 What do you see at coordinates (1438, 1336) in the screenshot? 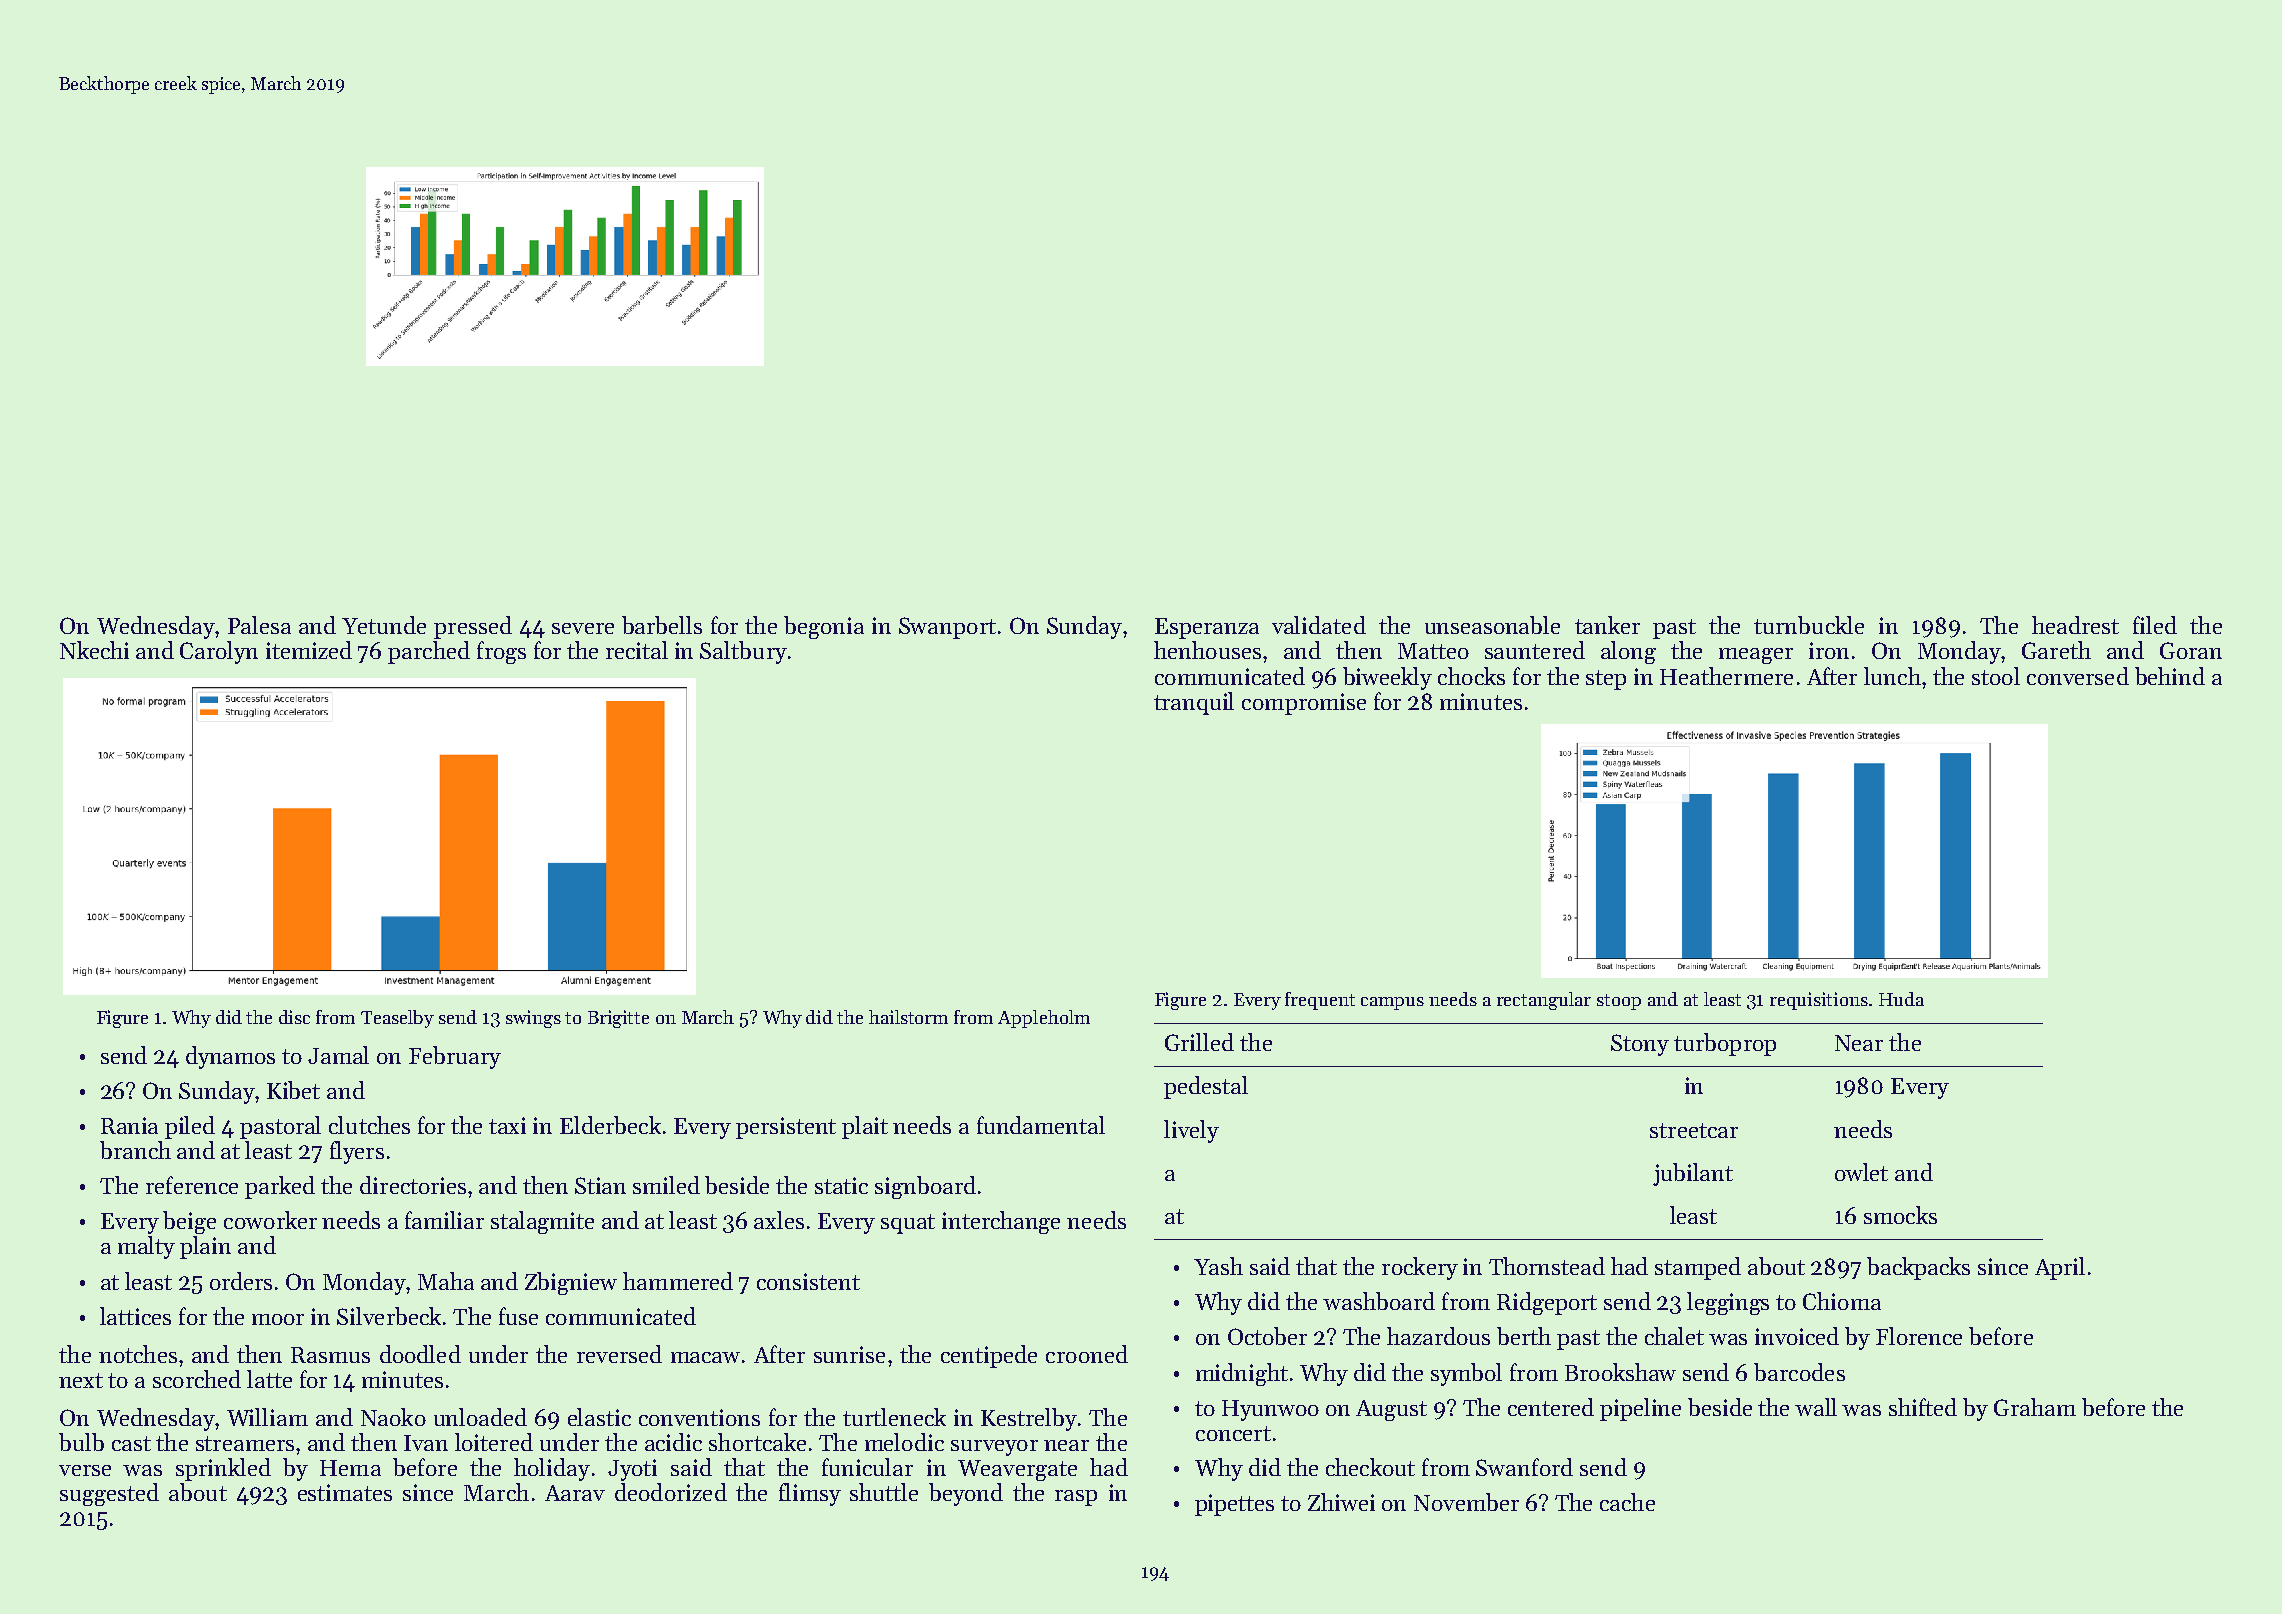
I see `hazardous` at bounding box center [1438, 1336].
